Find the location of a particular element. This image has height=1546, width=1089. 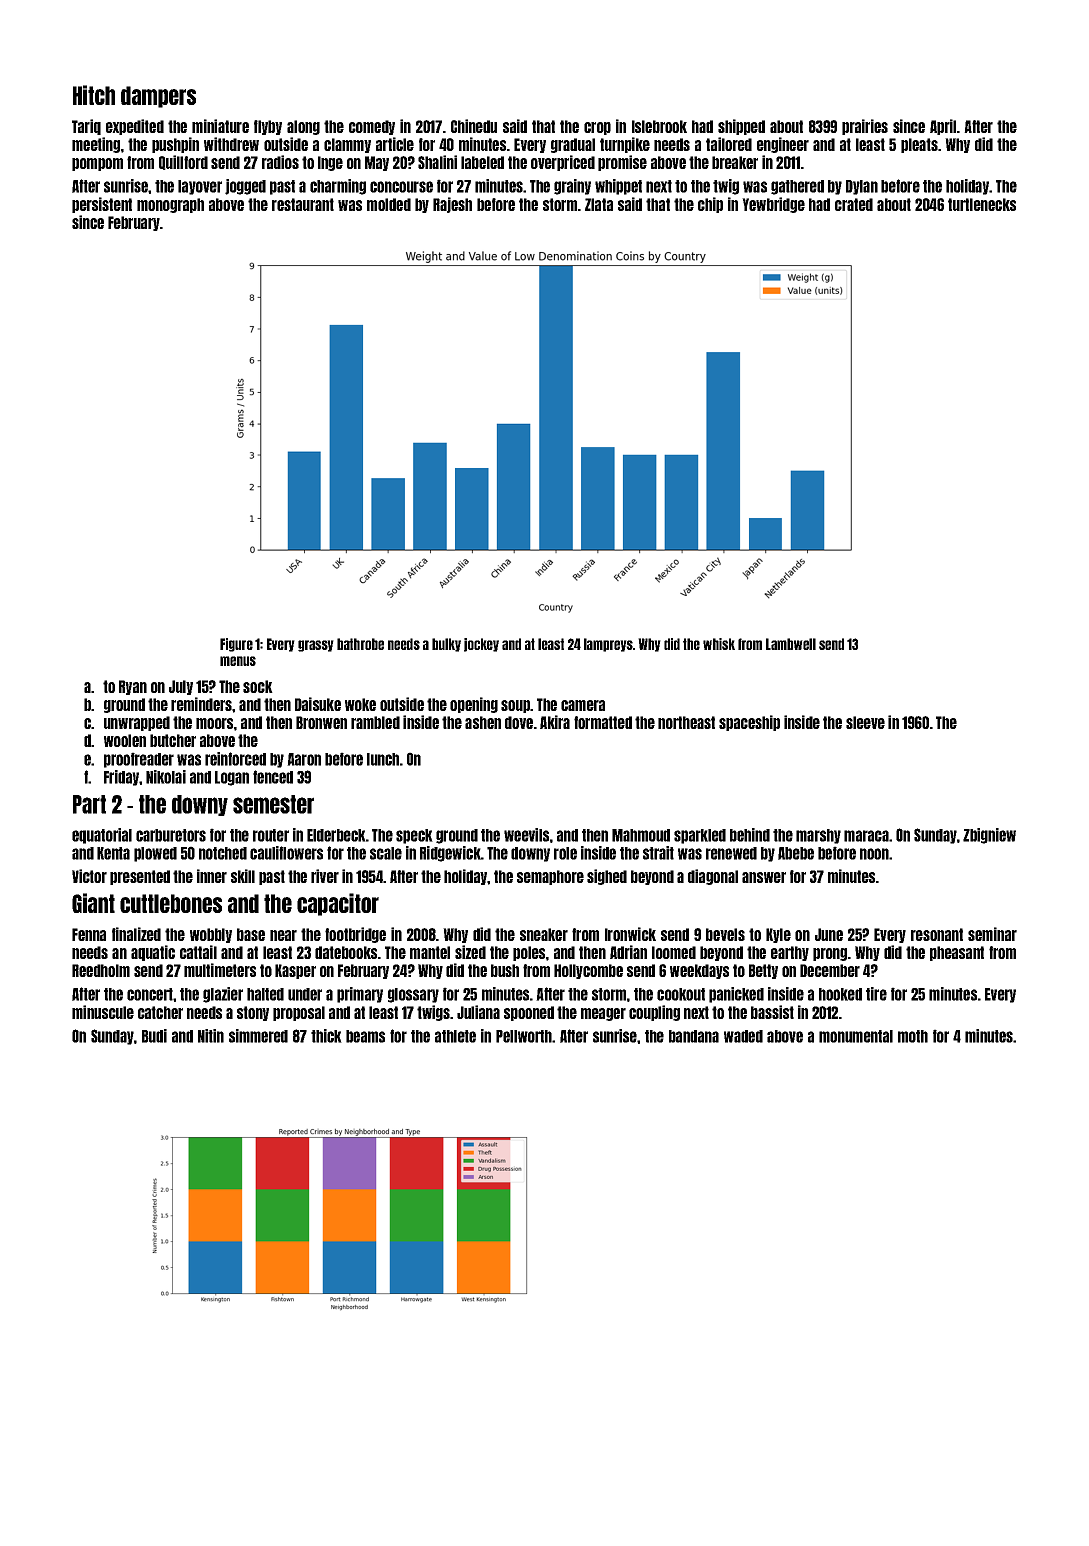

Hitch is located at coordinates (94, 95).
